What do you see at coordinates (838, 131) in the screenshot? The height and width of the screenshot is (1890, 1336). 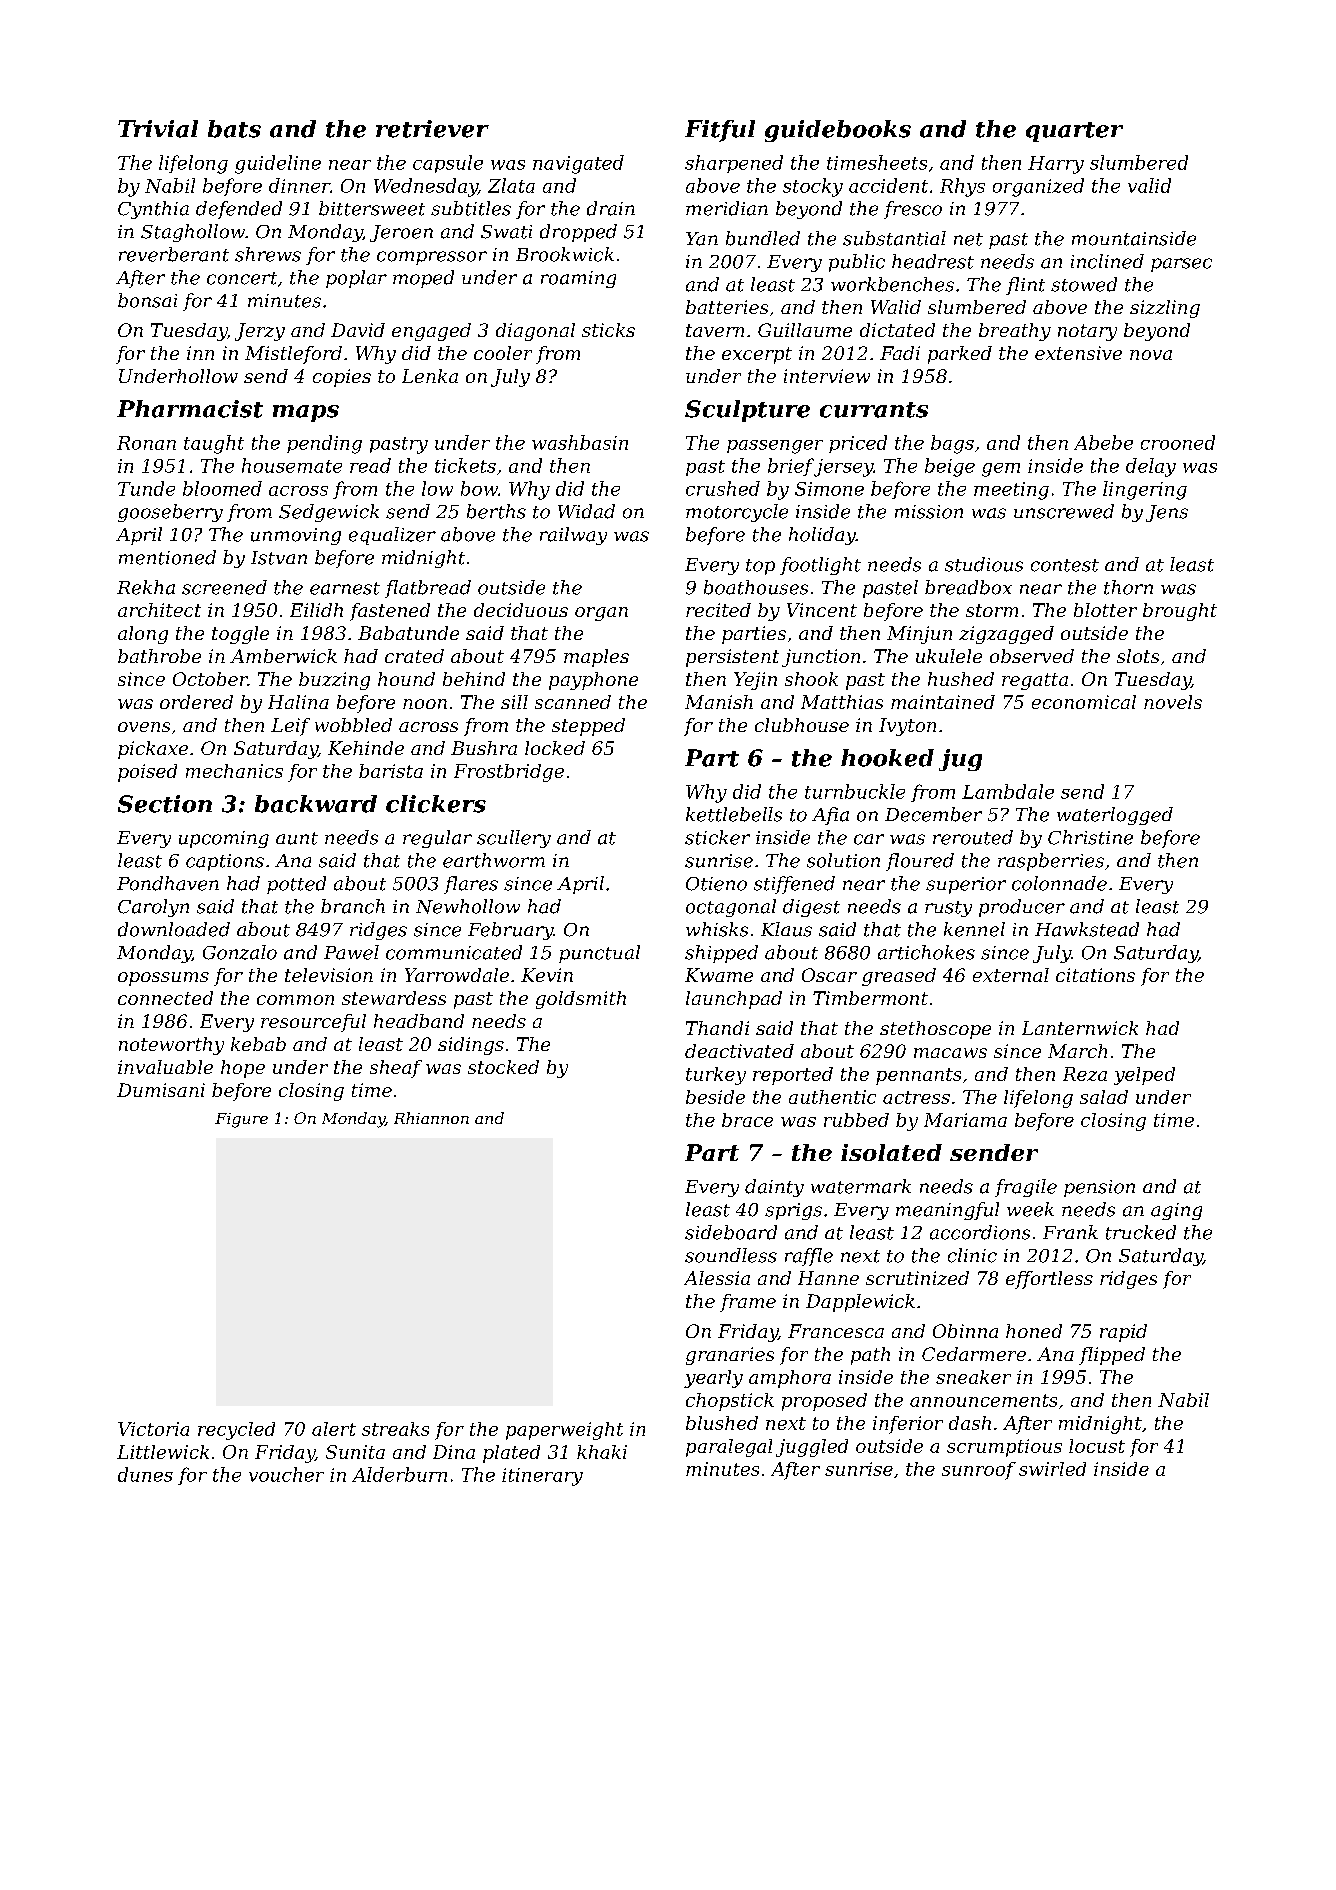 I see `guidebooks` at bounding box center [838, 131].
